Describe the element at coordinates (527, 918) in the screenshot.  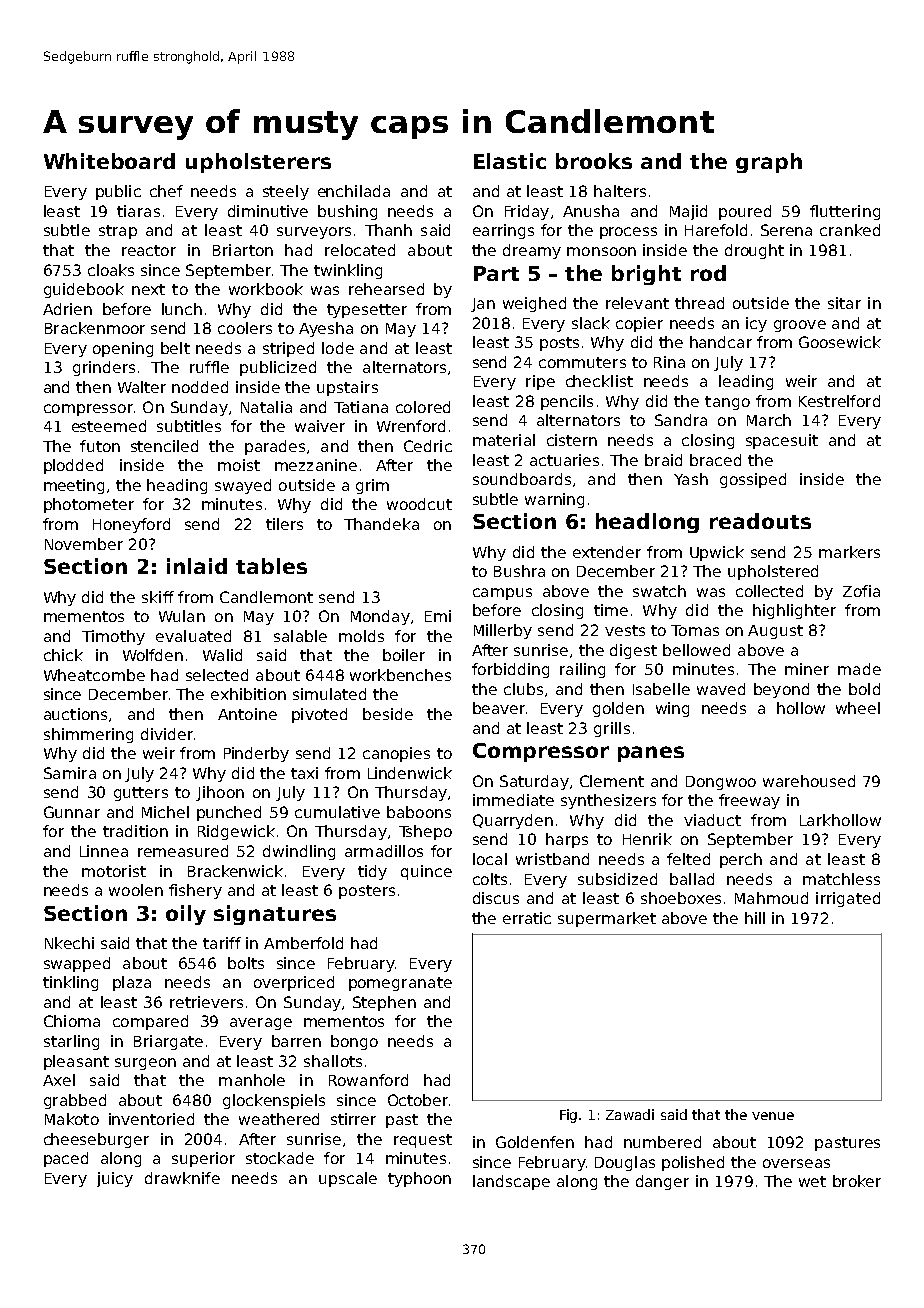
I see `erratic` at that location.
